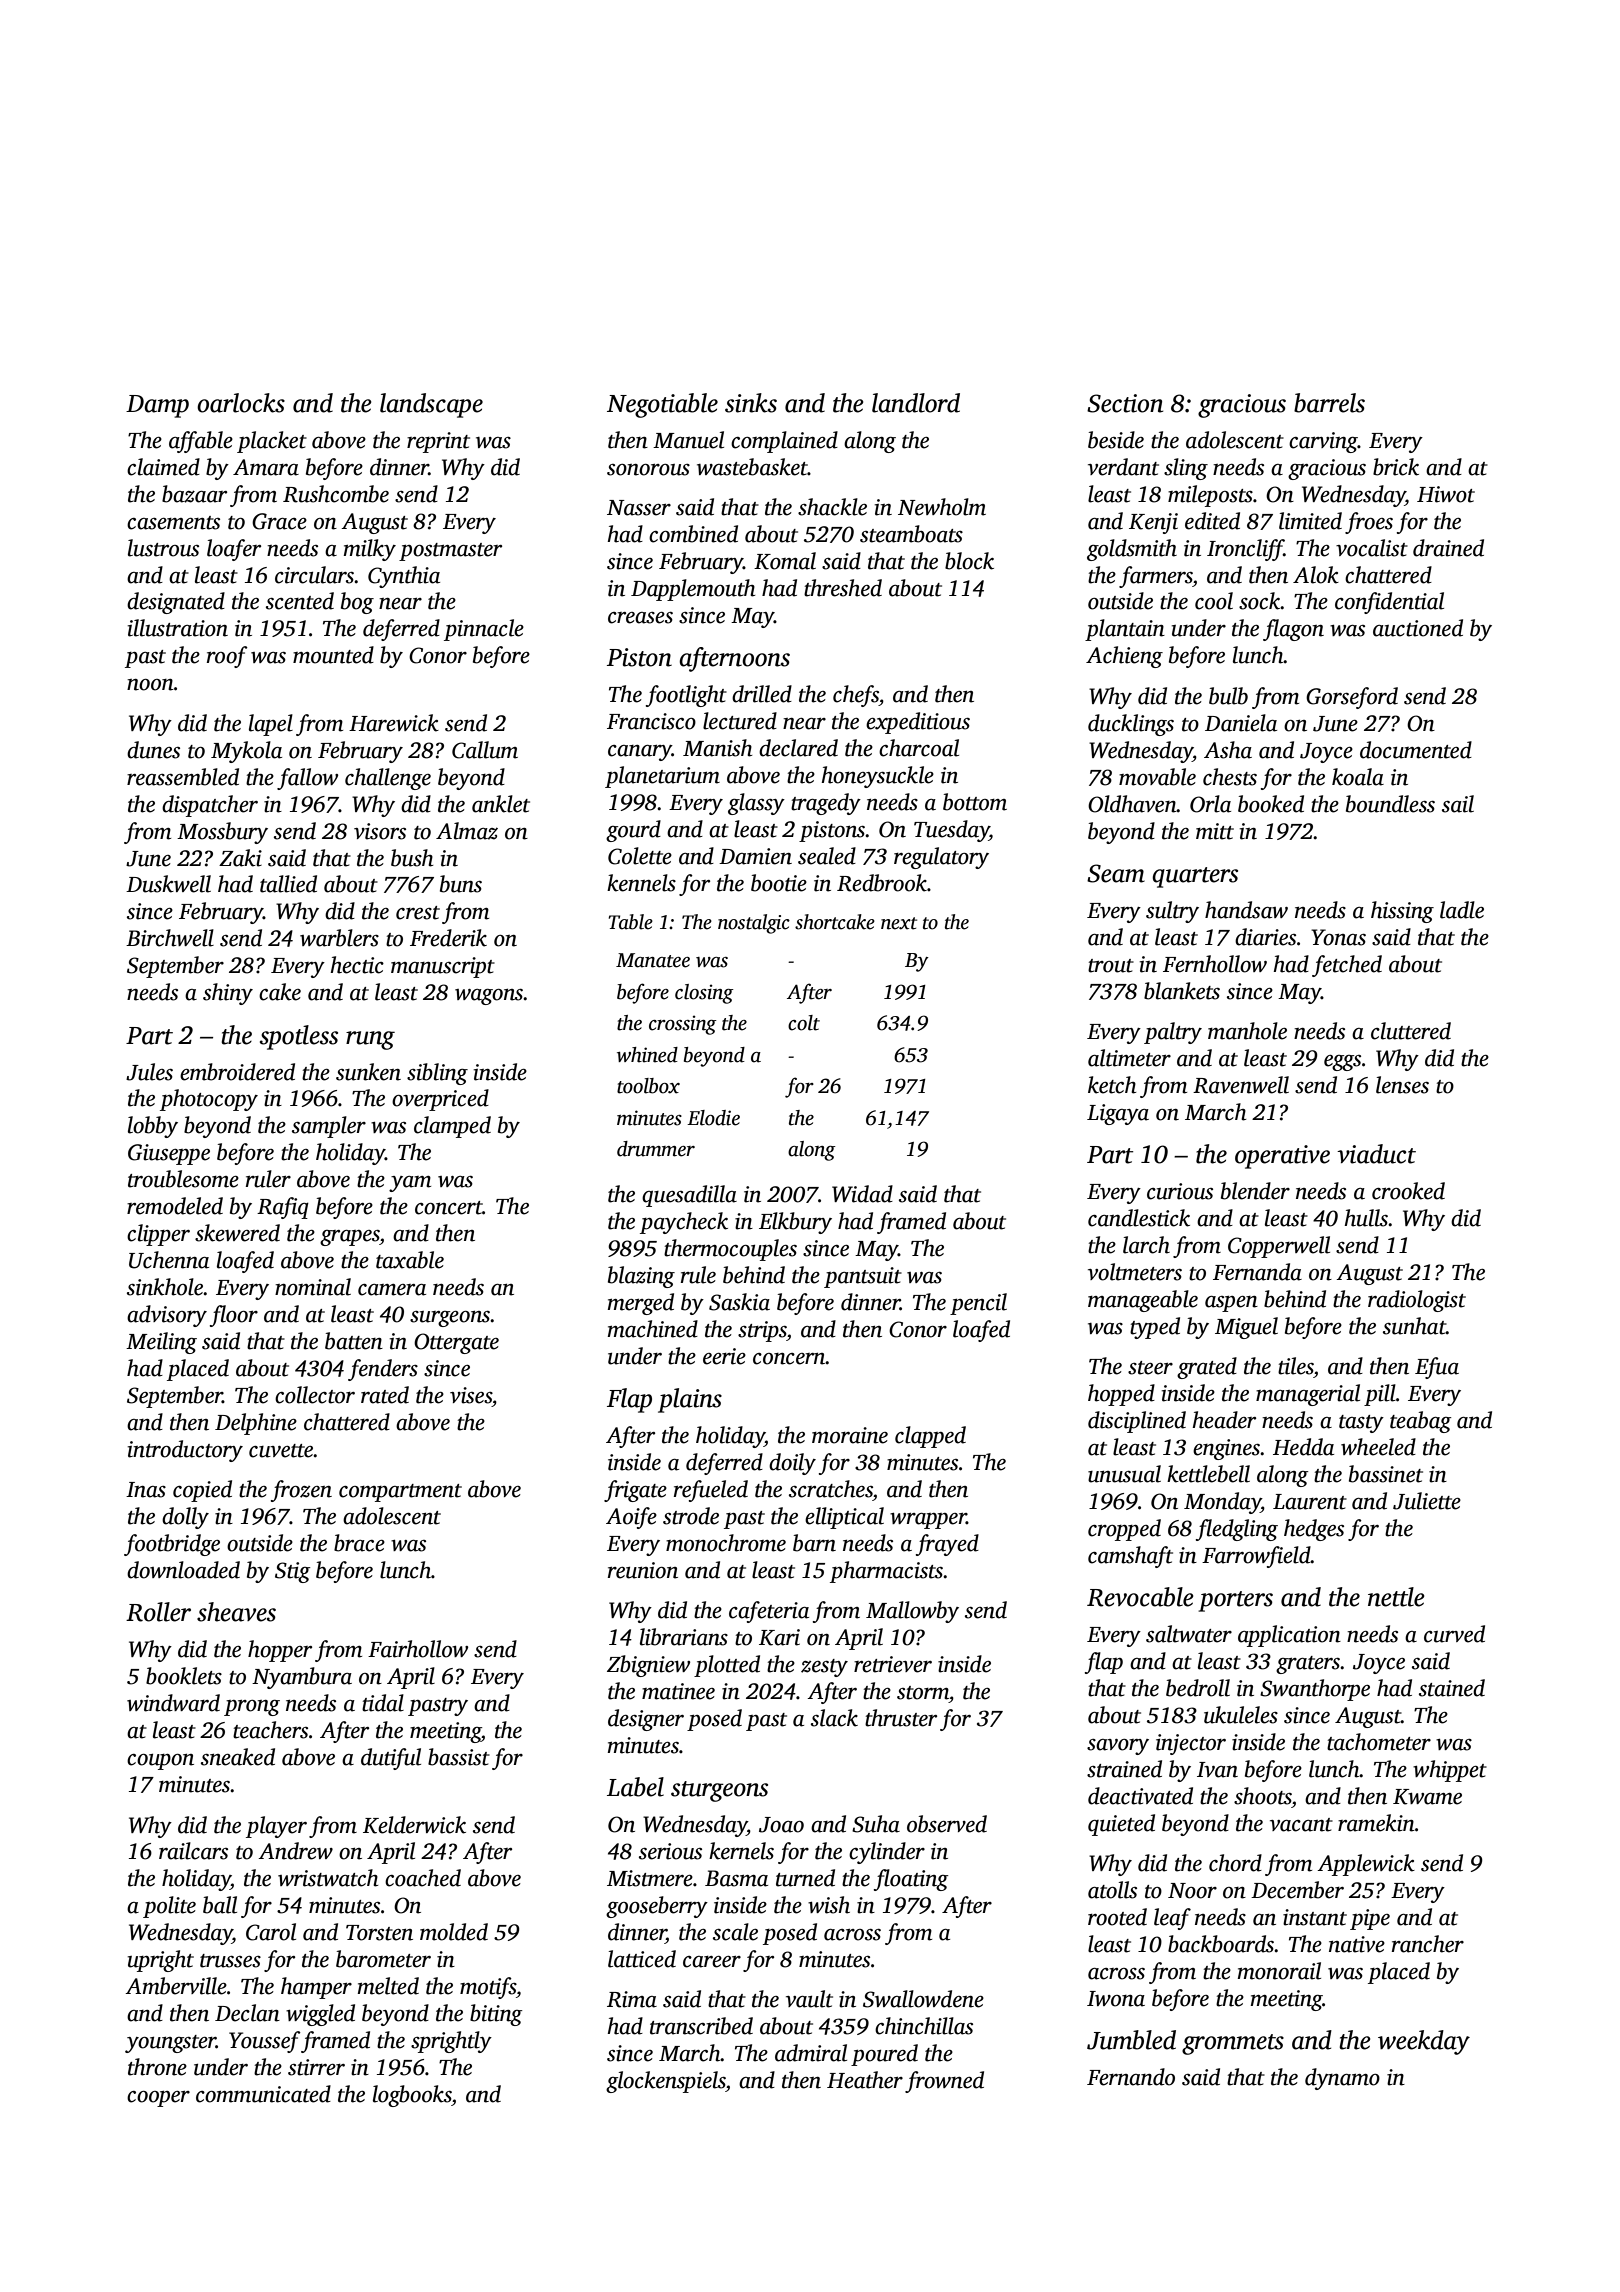 This image has height=2292, width=1620. I want to click on kennels, so click(641, 883).
